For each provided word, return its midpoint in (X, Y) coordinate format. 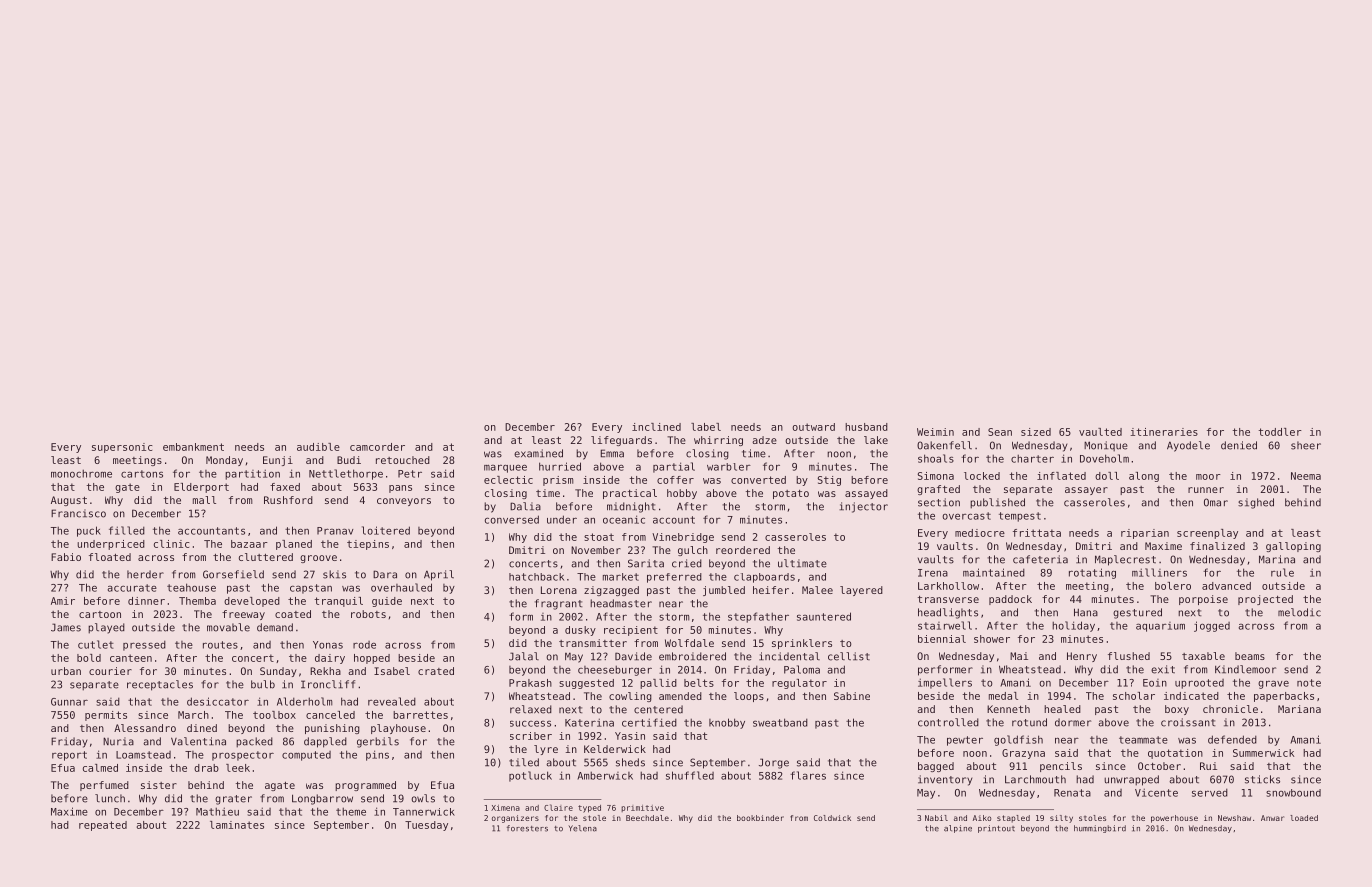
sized (1036, 432)
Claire (558, 807)
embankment (193, 447)
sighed (1256, 503)
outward (813, 427)
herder (145, 574)
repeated (103, 826)
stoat (599, 537)
